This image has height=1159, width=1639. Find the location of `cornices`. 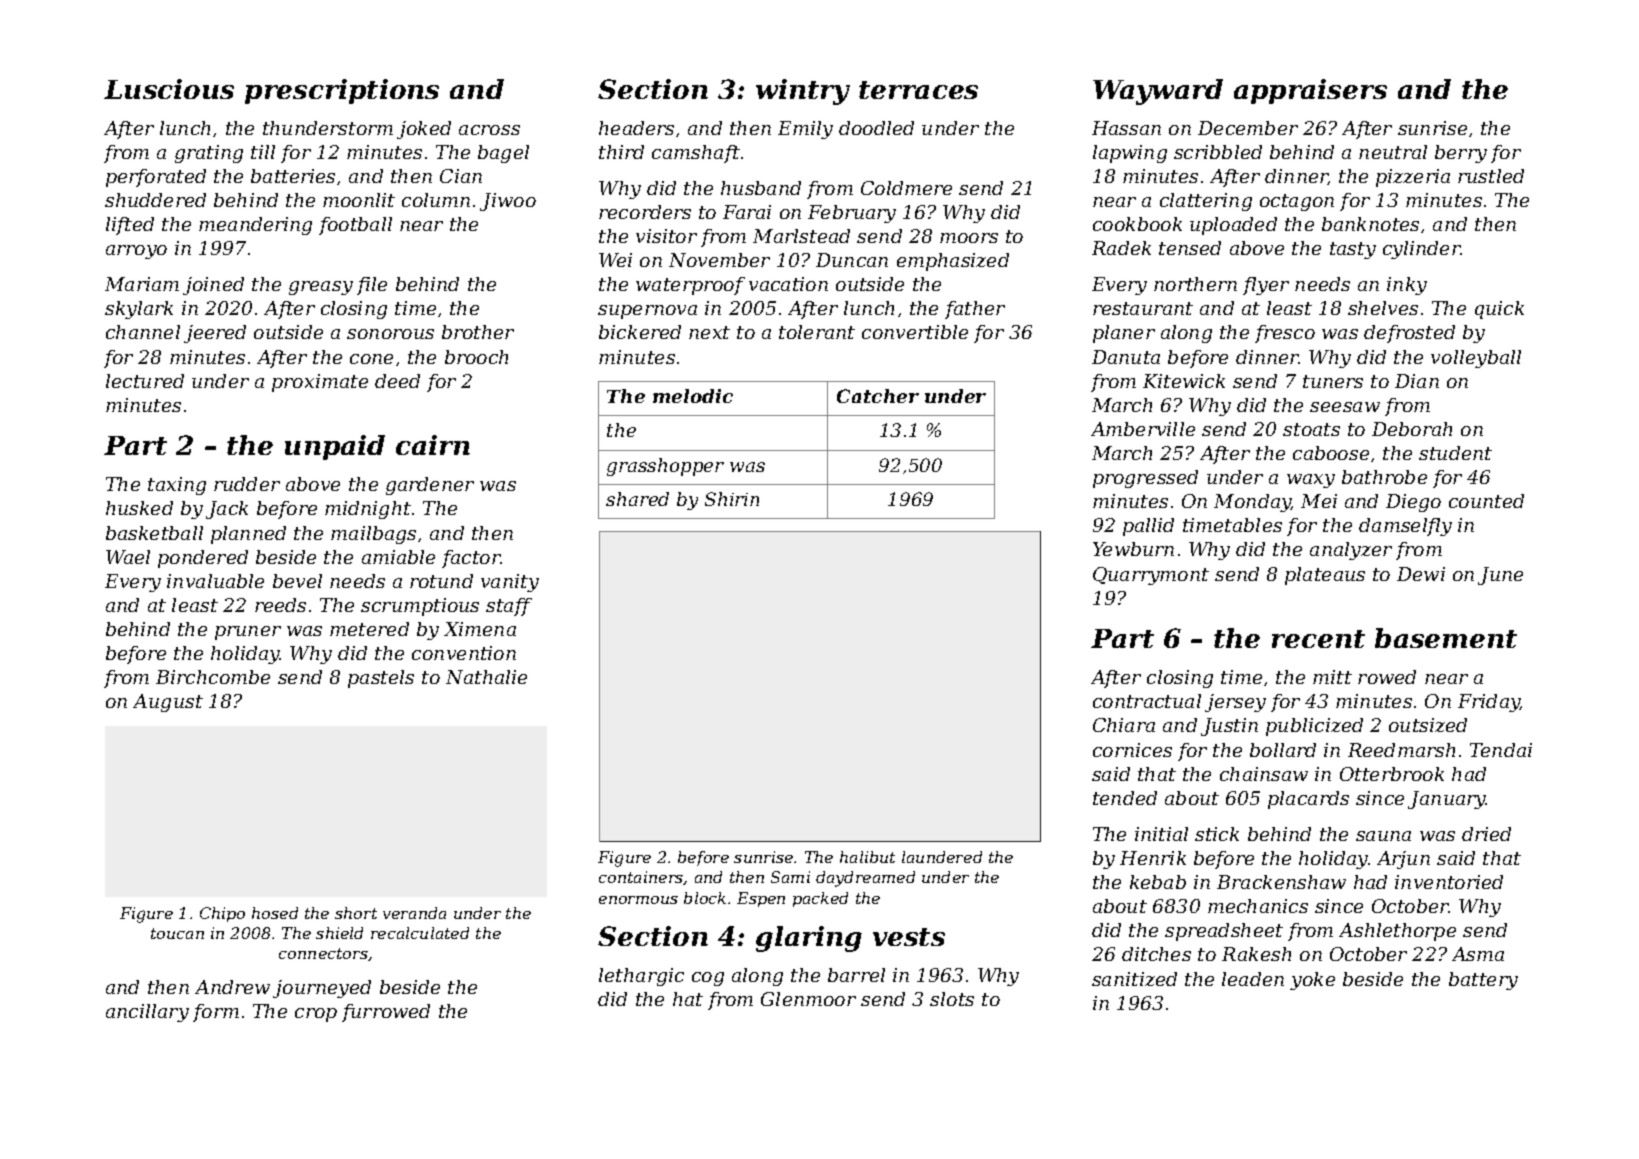

cornices is located at coordinates (1132, 750).
